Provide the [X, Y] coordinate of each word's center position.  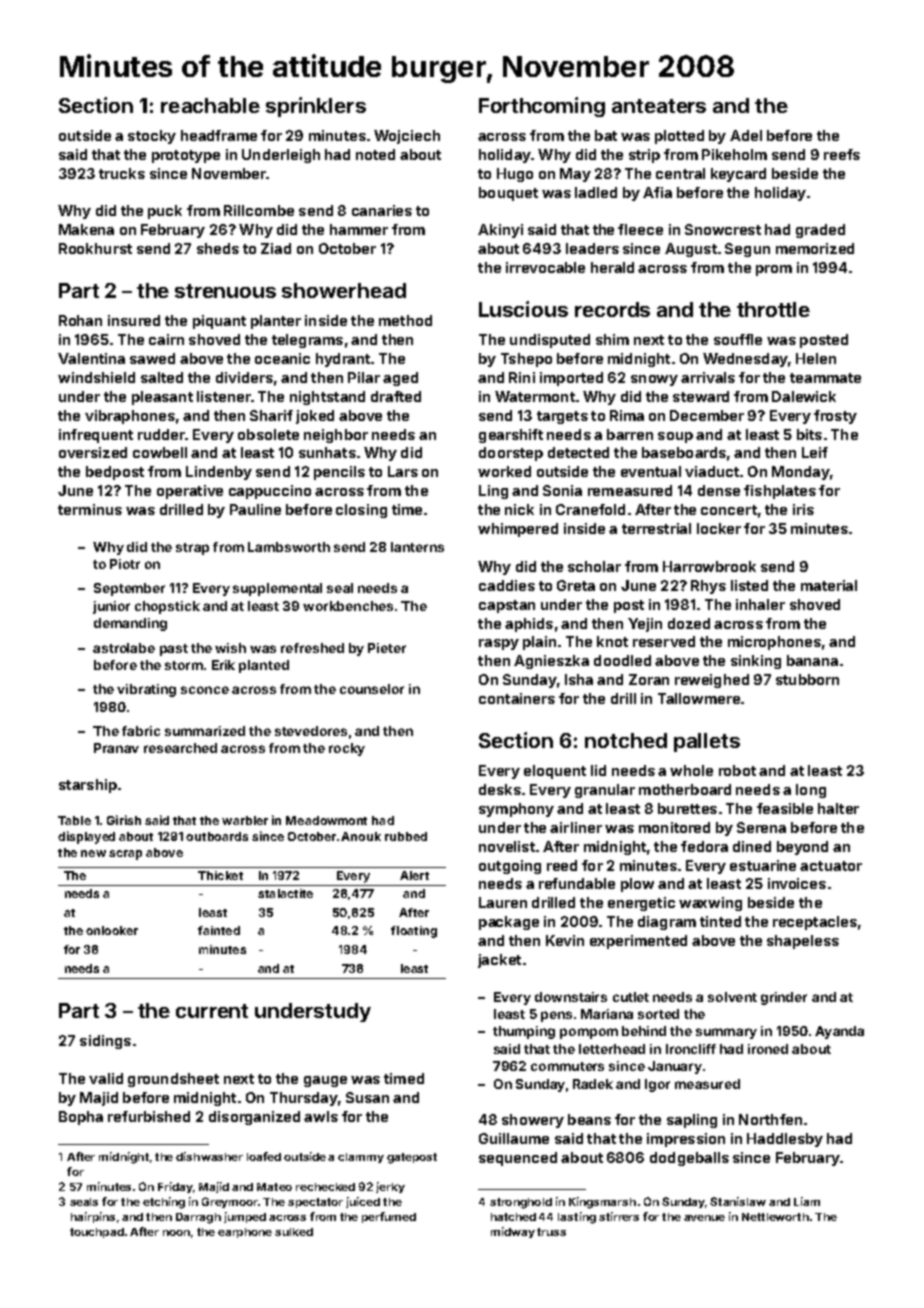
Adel [746, 135]
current [212, 1011]
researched [180, 748]
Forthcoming [542, 107]
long [811, 791]
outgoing [510, 867]
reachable [210, 105]
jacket [499, 961]
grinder [784, 998]
